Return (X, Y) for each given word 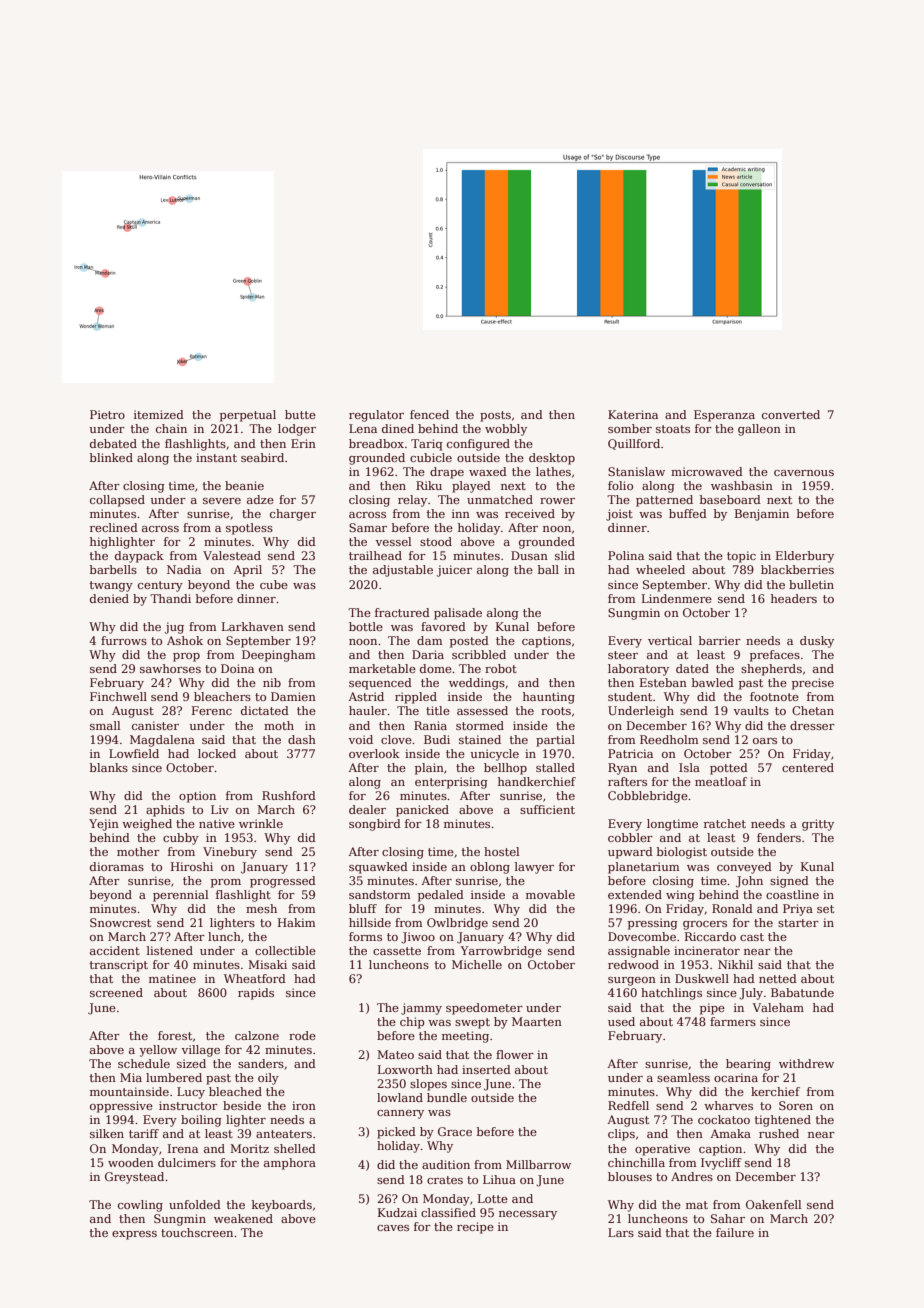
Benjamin (762, 515)
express (134, 1235)
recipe (475, 1228)
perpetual (248, 416)
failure (735, 1232)
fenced (429, 414)
